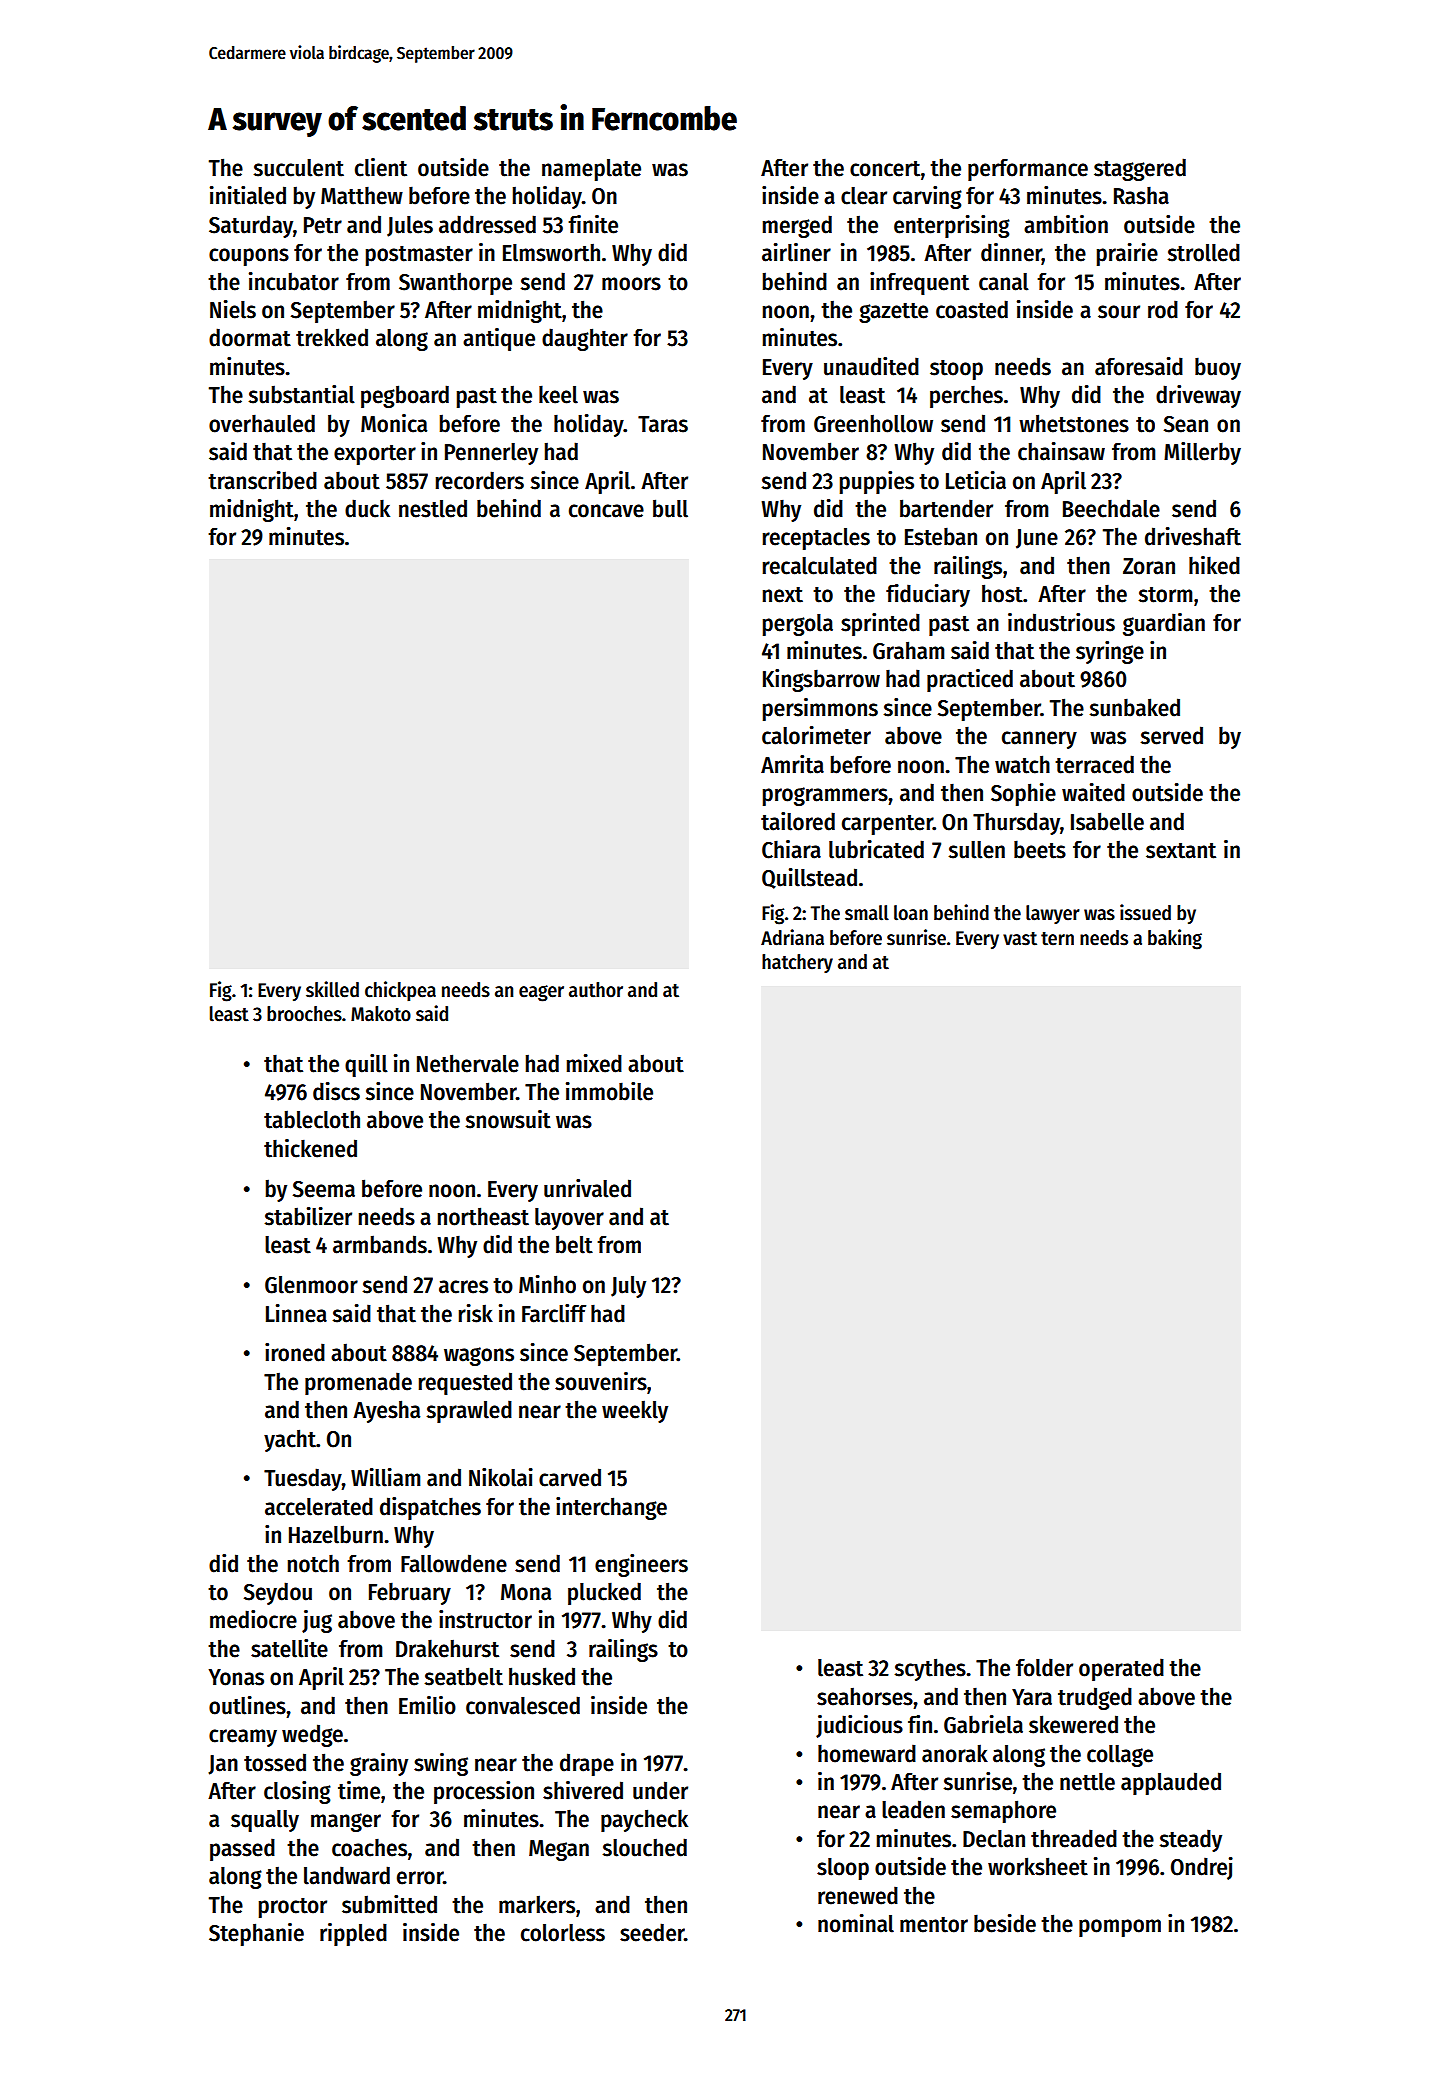 The width and height of the page is (1450, 2100). Describe the element at coordinates (591, 170) in the page. I see `nameplate` at that location.
